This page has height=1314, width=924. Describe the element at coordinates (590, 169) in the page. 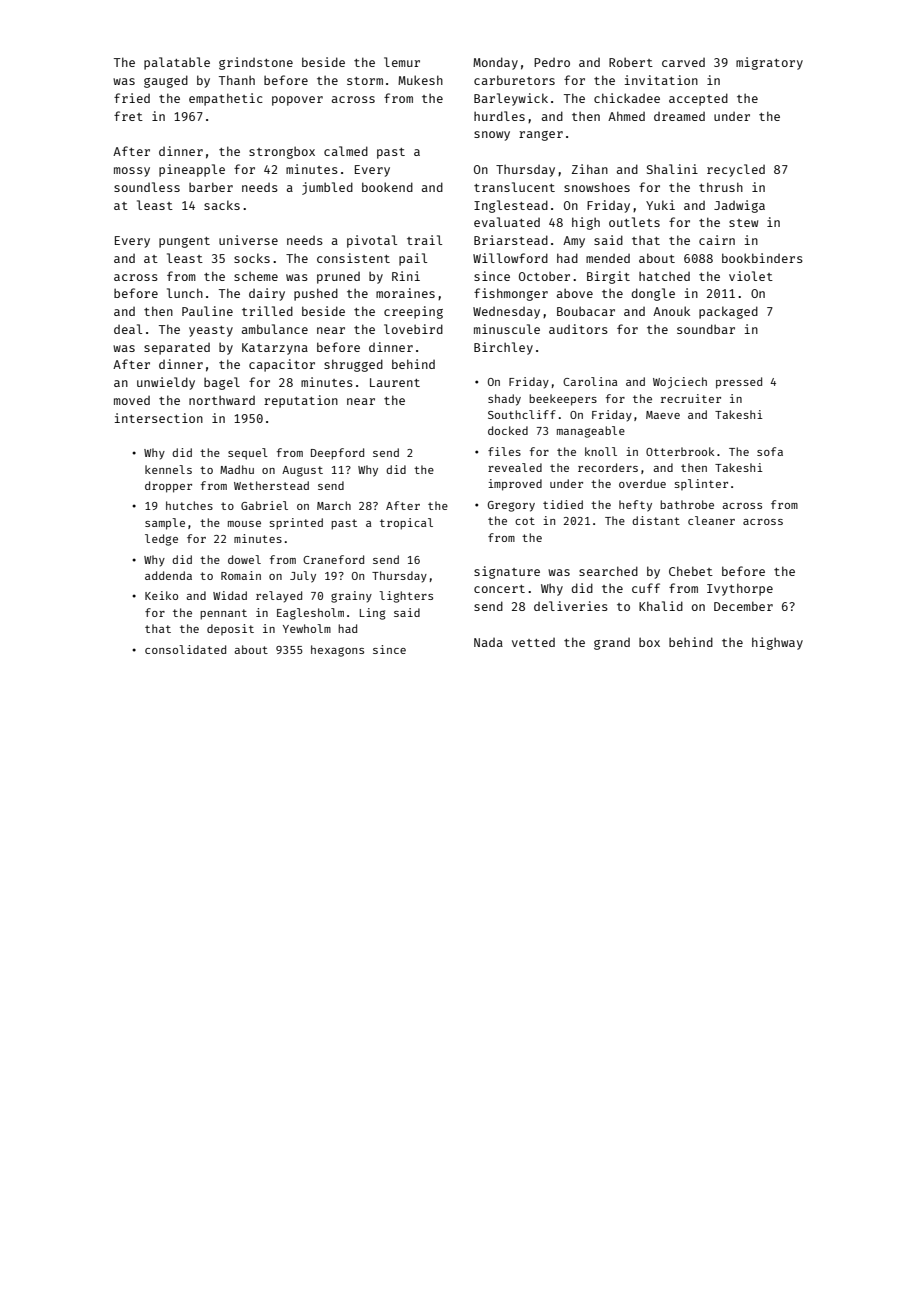

I see `Zihan` at that location.
